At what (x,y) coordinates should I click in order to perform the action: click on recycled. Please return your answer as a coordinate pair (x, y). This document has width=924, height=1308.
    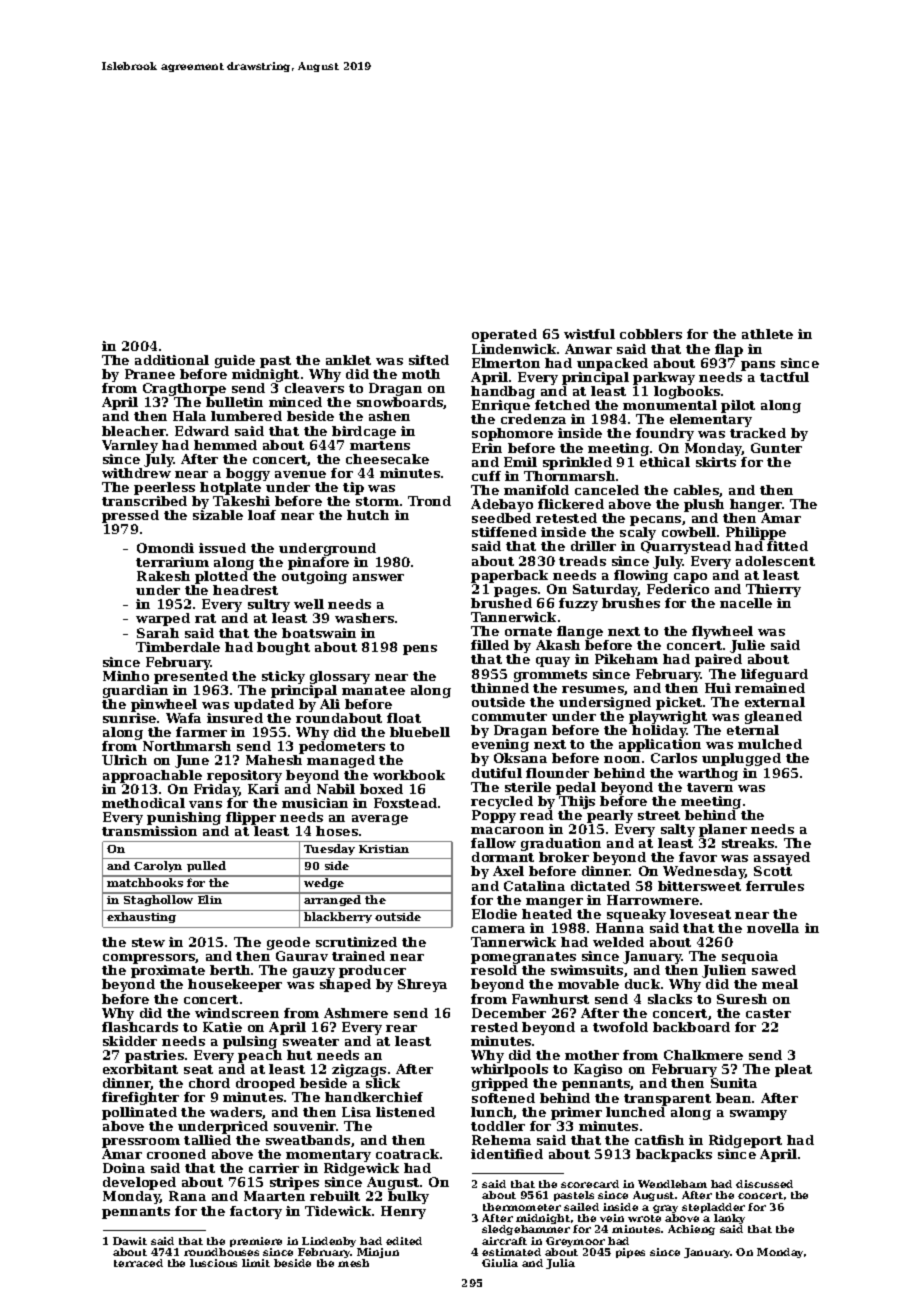
    Looking at the image, I should click on (502, 802).
